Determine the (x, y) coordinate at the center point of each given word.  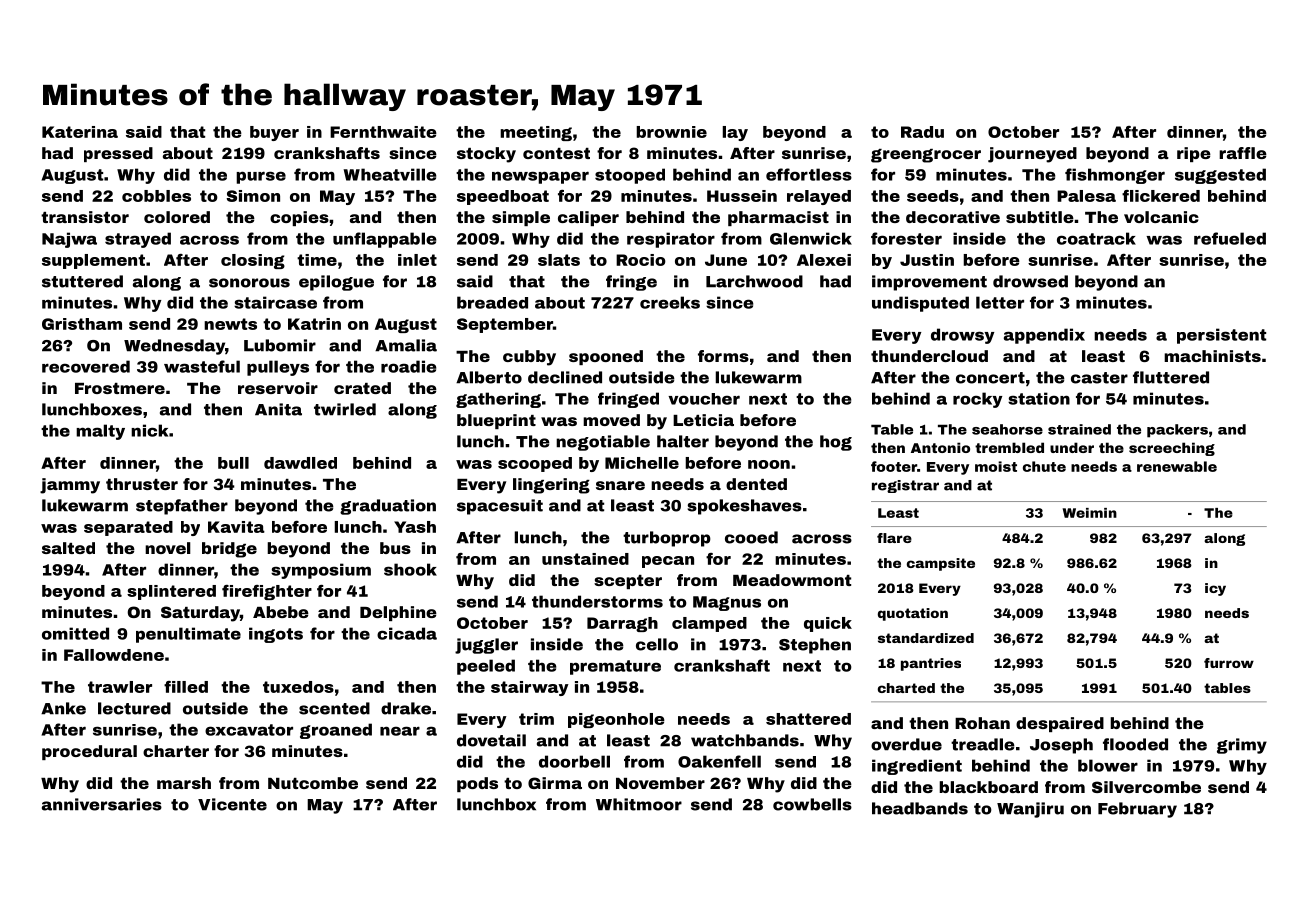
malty (100, 432)
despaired (1060, 724)
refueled (1230, 238)
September (505, 325)
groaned (336, 731)
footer (894, 466)
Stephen (815, 646)
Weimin (1090, 513)
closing (253, 261)
